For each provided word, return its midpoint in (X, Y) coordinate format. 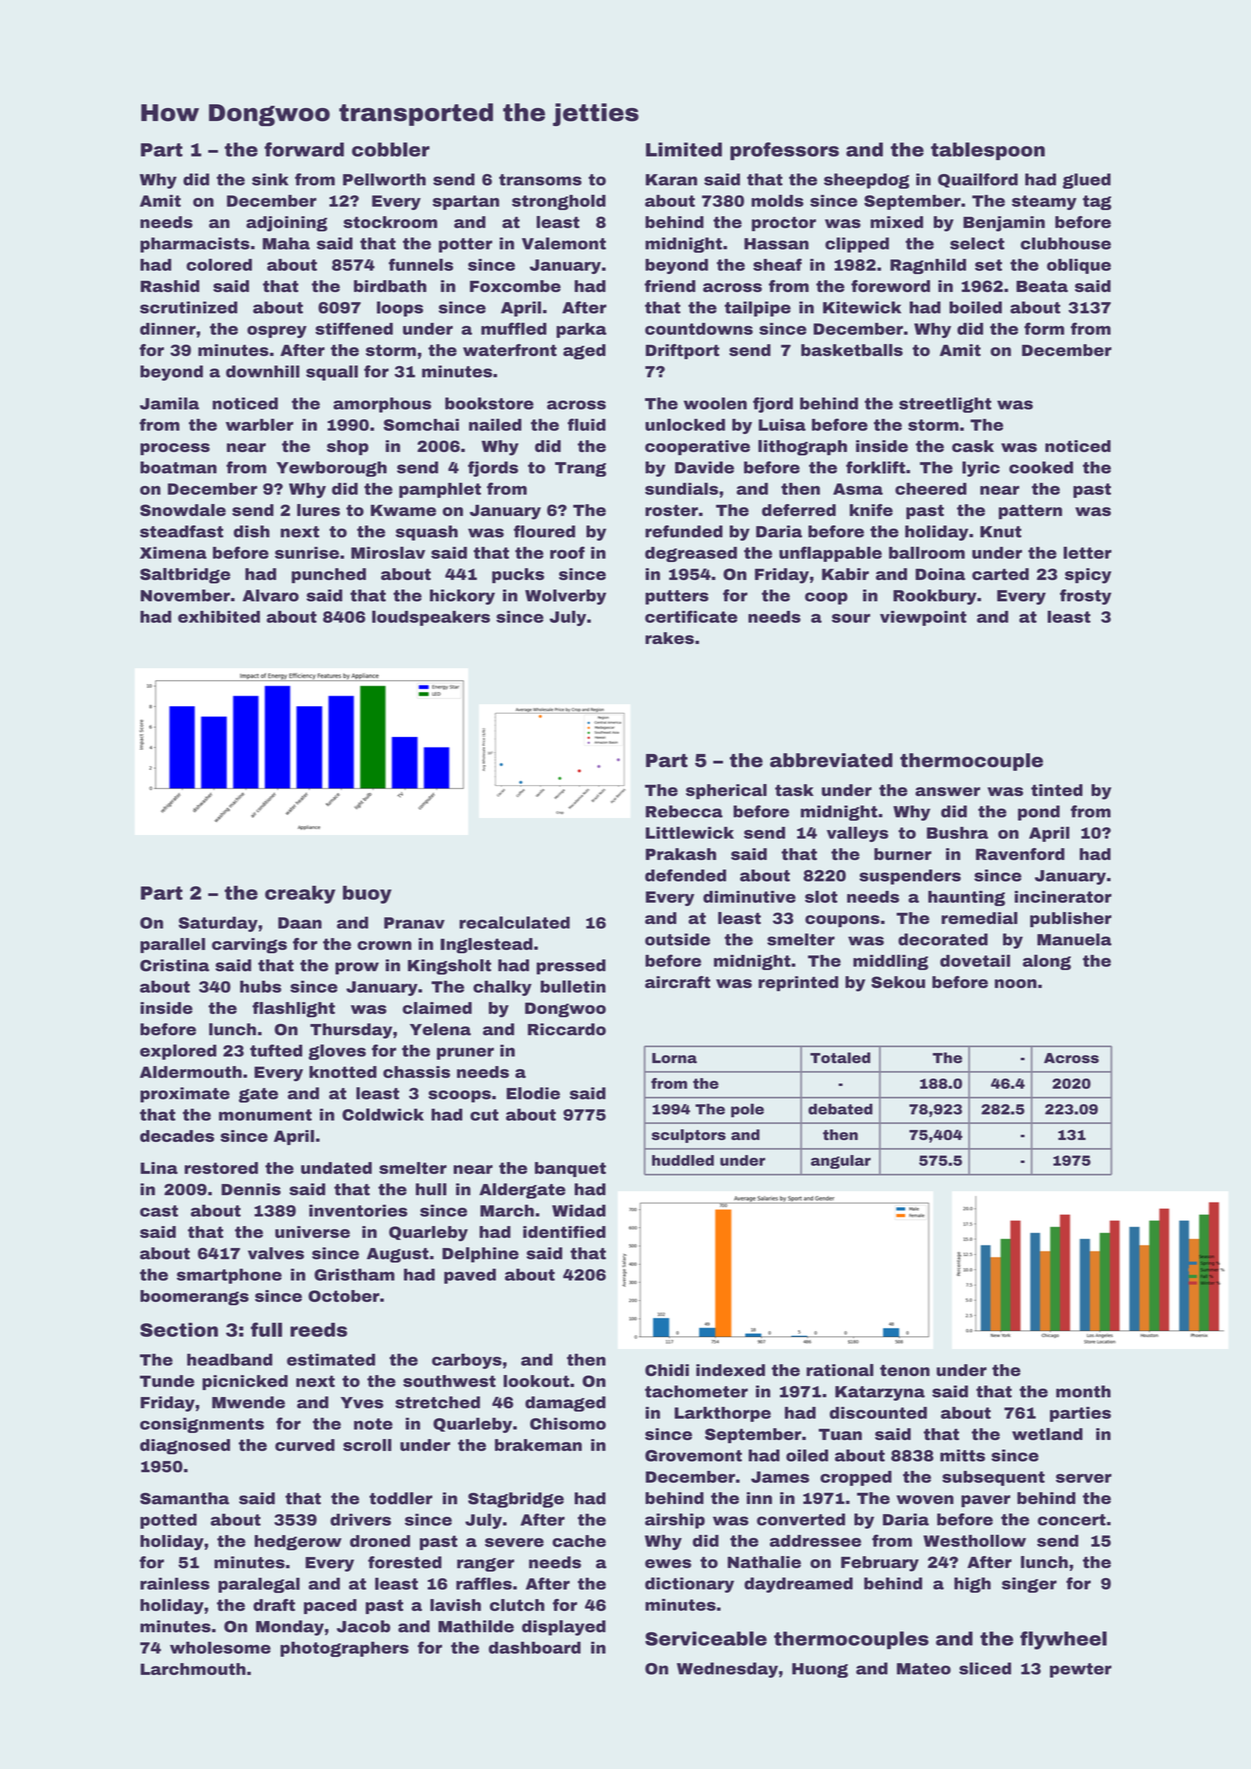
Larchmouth (193, 1669)
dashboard (535, 1647)
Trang (580, 469)
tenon (905, 1370)
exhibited (219, 617)
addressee (815, 1541)
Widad (579, 1210)
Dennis (251, 1189)
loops (400, 309)
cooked (1041, 467)
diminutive (749, 897)
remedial (979, 918)
